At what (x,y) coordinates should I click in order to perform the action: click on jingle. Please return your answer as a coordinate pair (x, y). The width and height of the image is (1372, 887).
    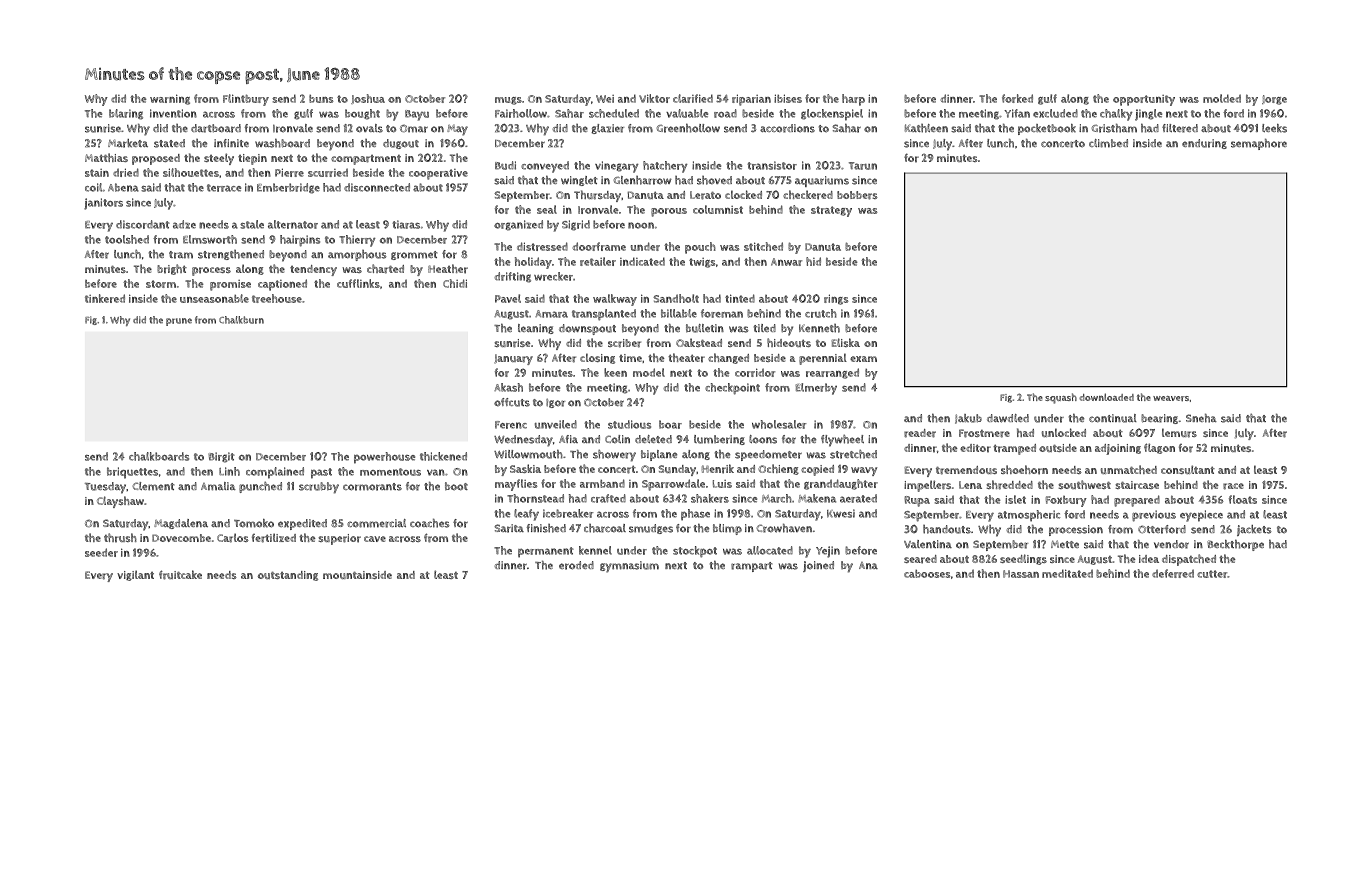
    Looking at the image, I should click on (1148, 115).
